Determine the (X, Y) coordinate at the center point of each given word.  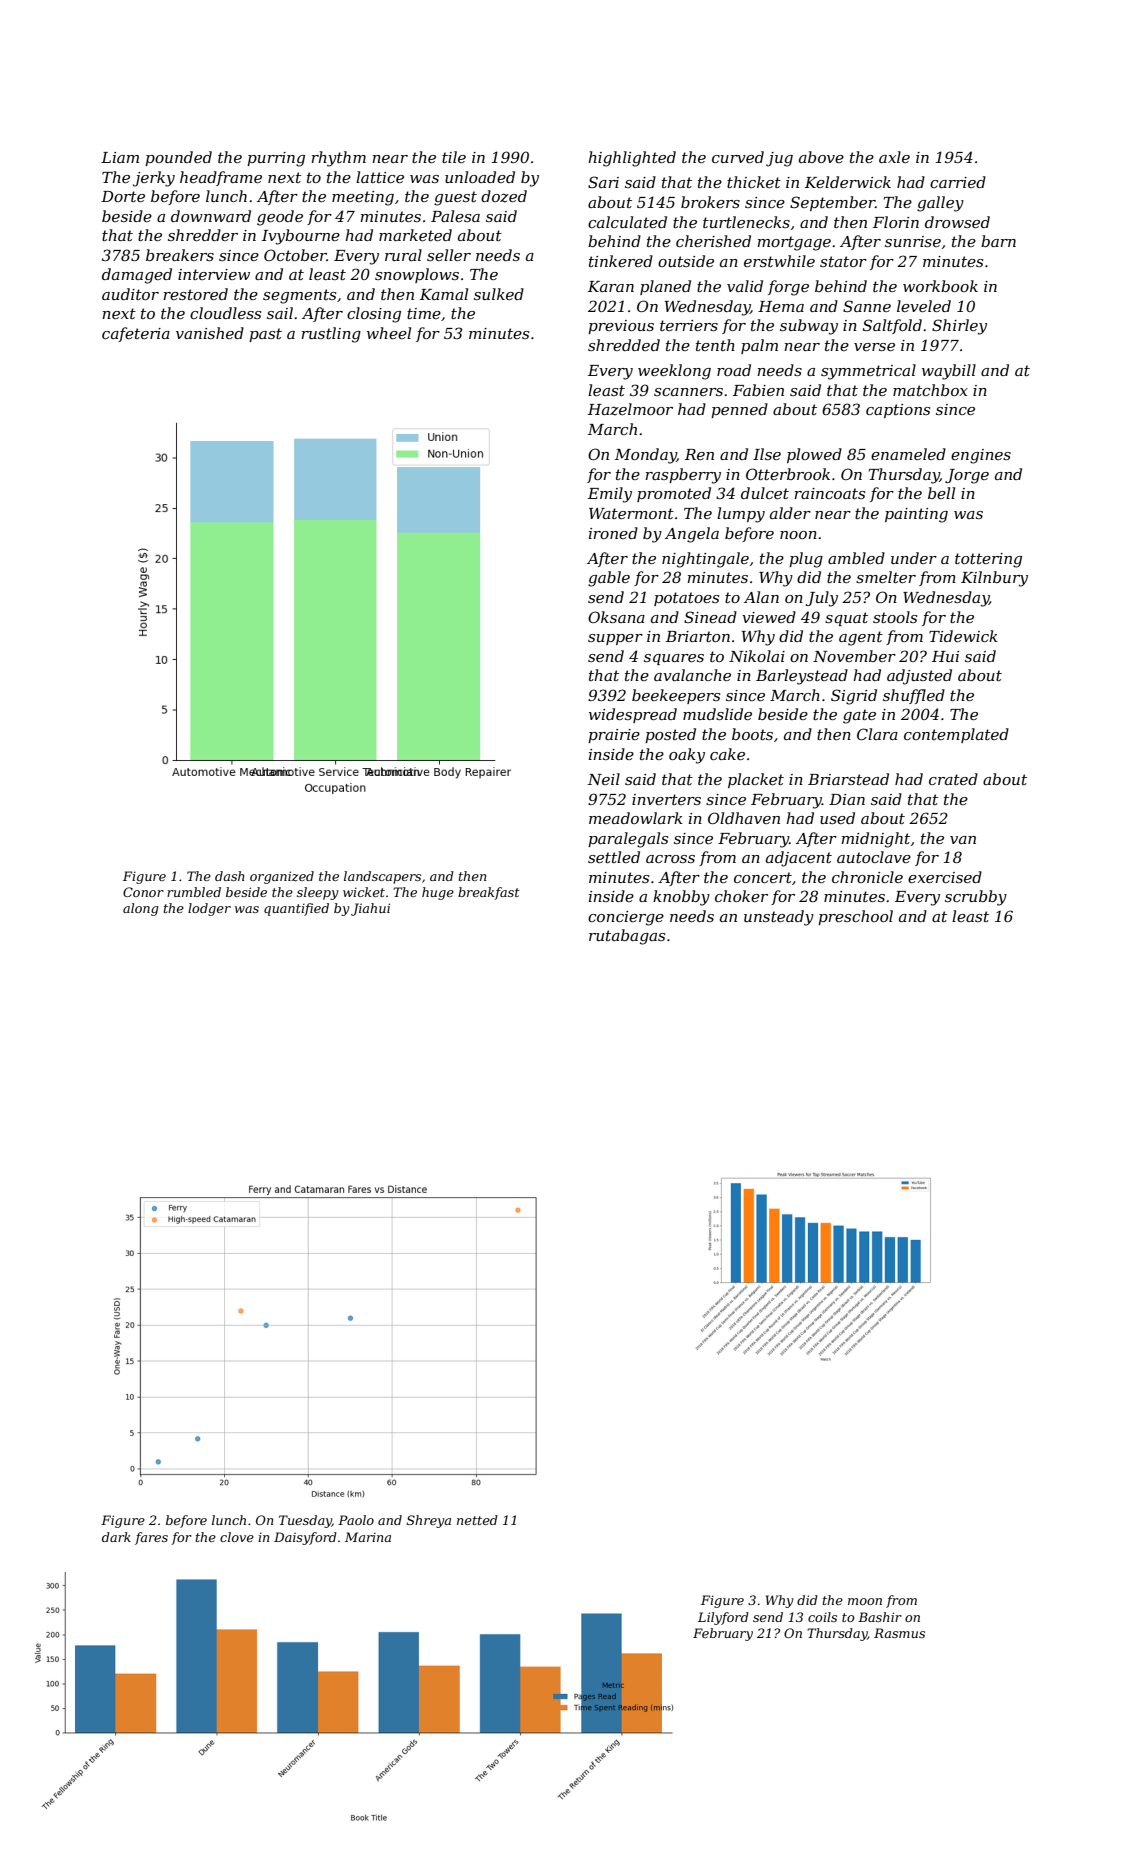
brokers (710, 202)
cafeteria (136, 334)
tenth (715, 345)
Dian (847, 799)
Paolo (356, 1520)
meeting (363, 198)
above (821, 157)
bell (941, 493)
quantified (296, 909)
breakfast (489, 893)
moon (865, 1601)
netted (477, 1520)
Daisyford (305, 1538)
